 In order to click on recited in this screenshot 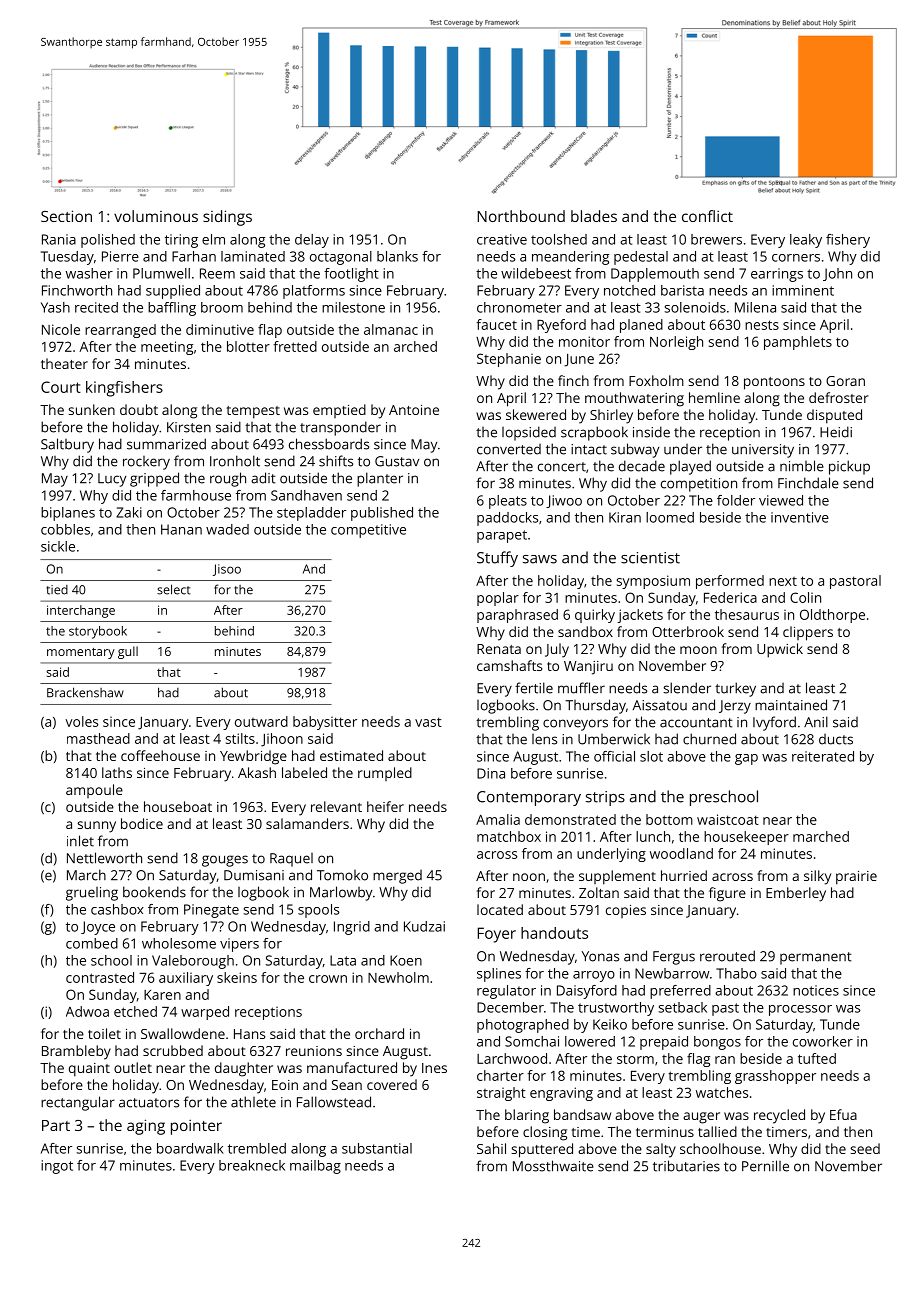, I will do `click(96, 307)`.
